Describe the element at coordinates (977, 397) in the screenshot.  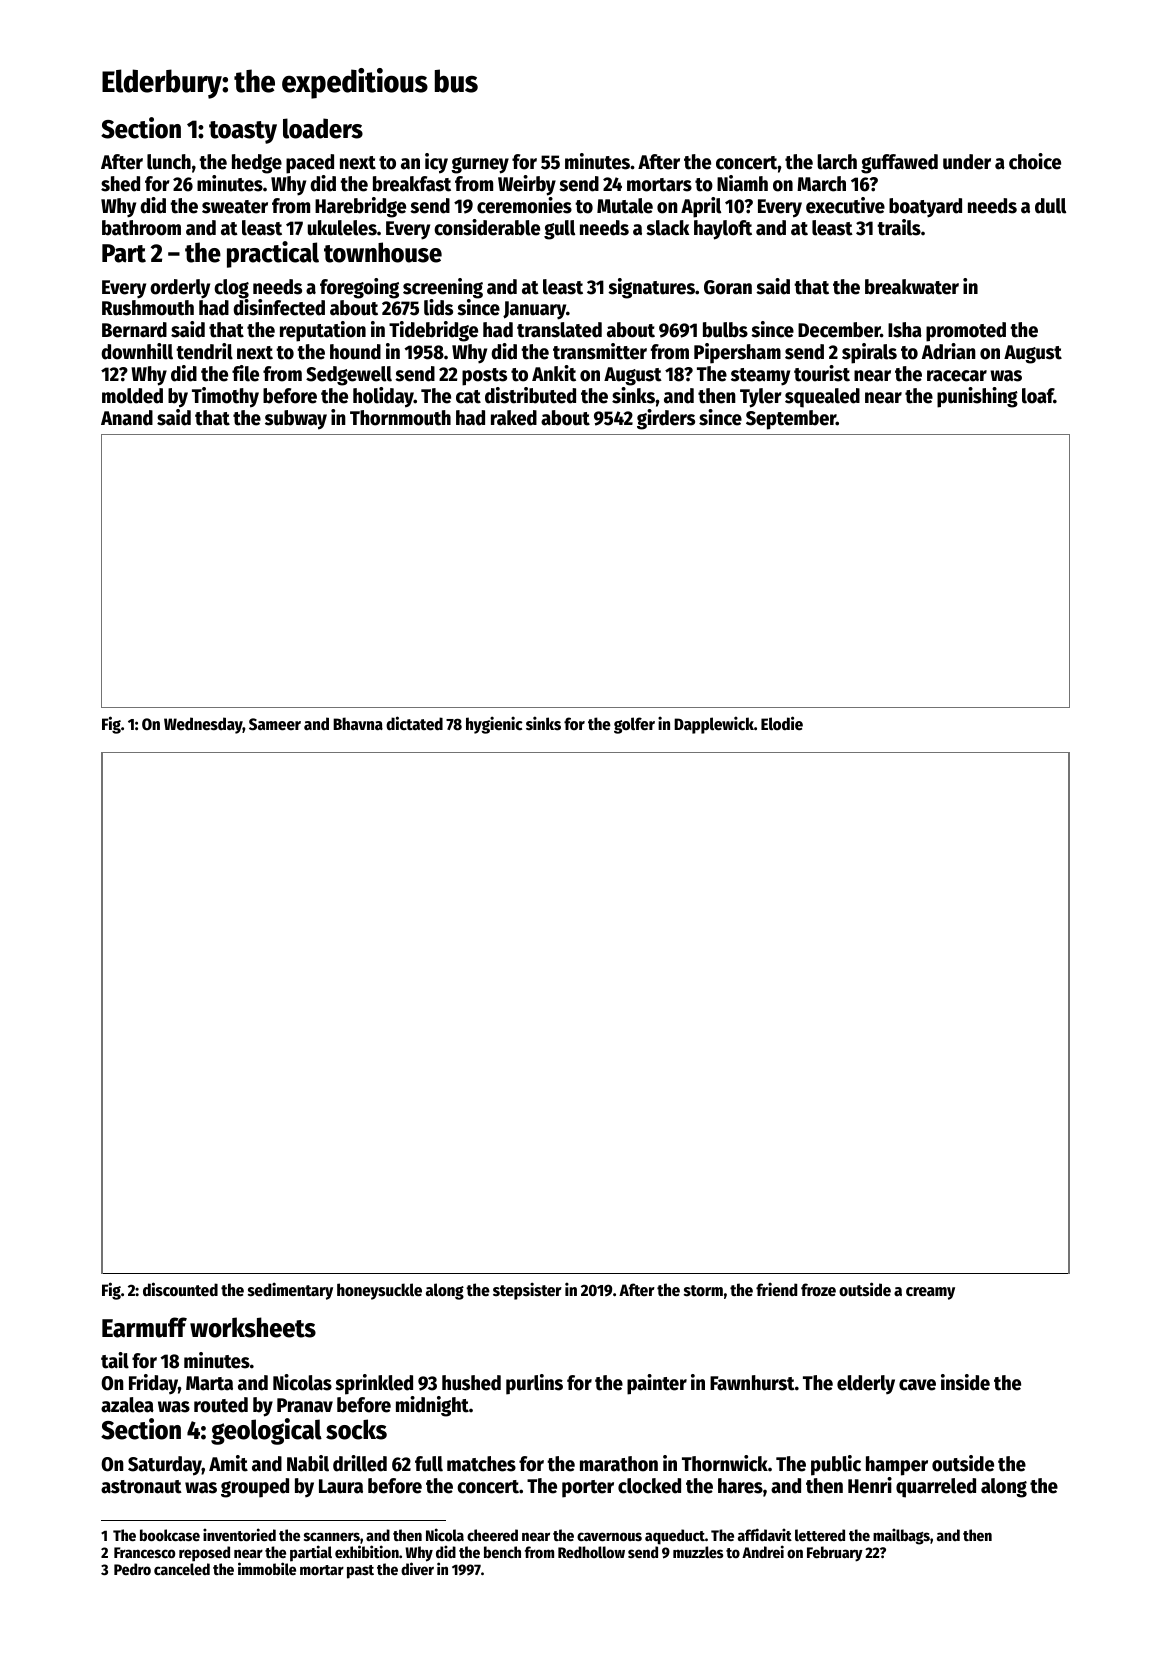
I see `punishing` at that location.
